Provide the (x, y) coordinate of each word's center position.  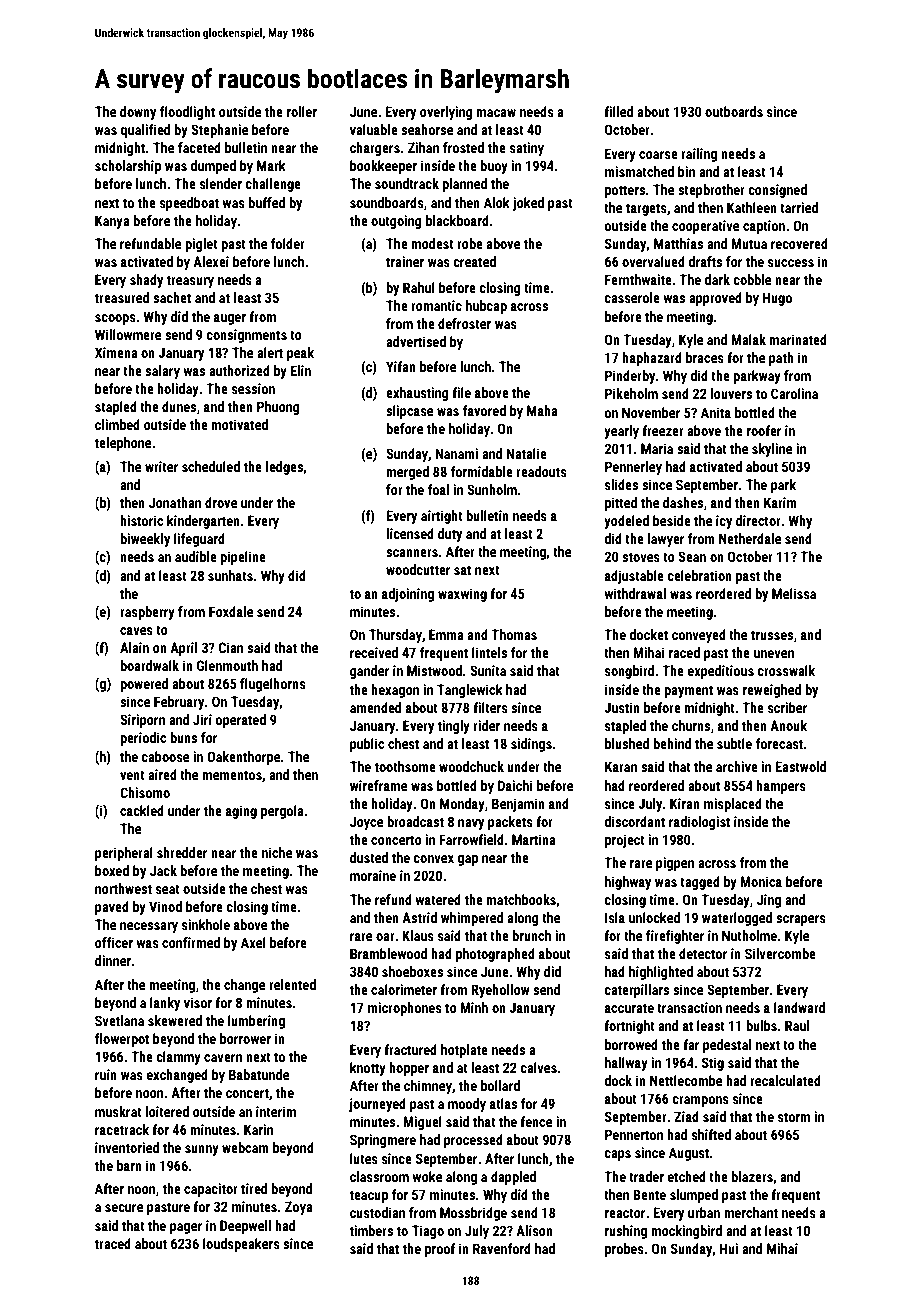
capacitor (211, 1190)
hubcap (486, 307)
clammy (179, 1058)
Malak (748, 339)
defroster (464, 323)
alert (270, 352)
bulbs (761, 1025)
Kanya (112, 222)
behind (672, 743)
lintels (489, 652)
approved (715, 299)
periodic (143, 739)
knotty (368, 1069)
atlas (503, 1103)
